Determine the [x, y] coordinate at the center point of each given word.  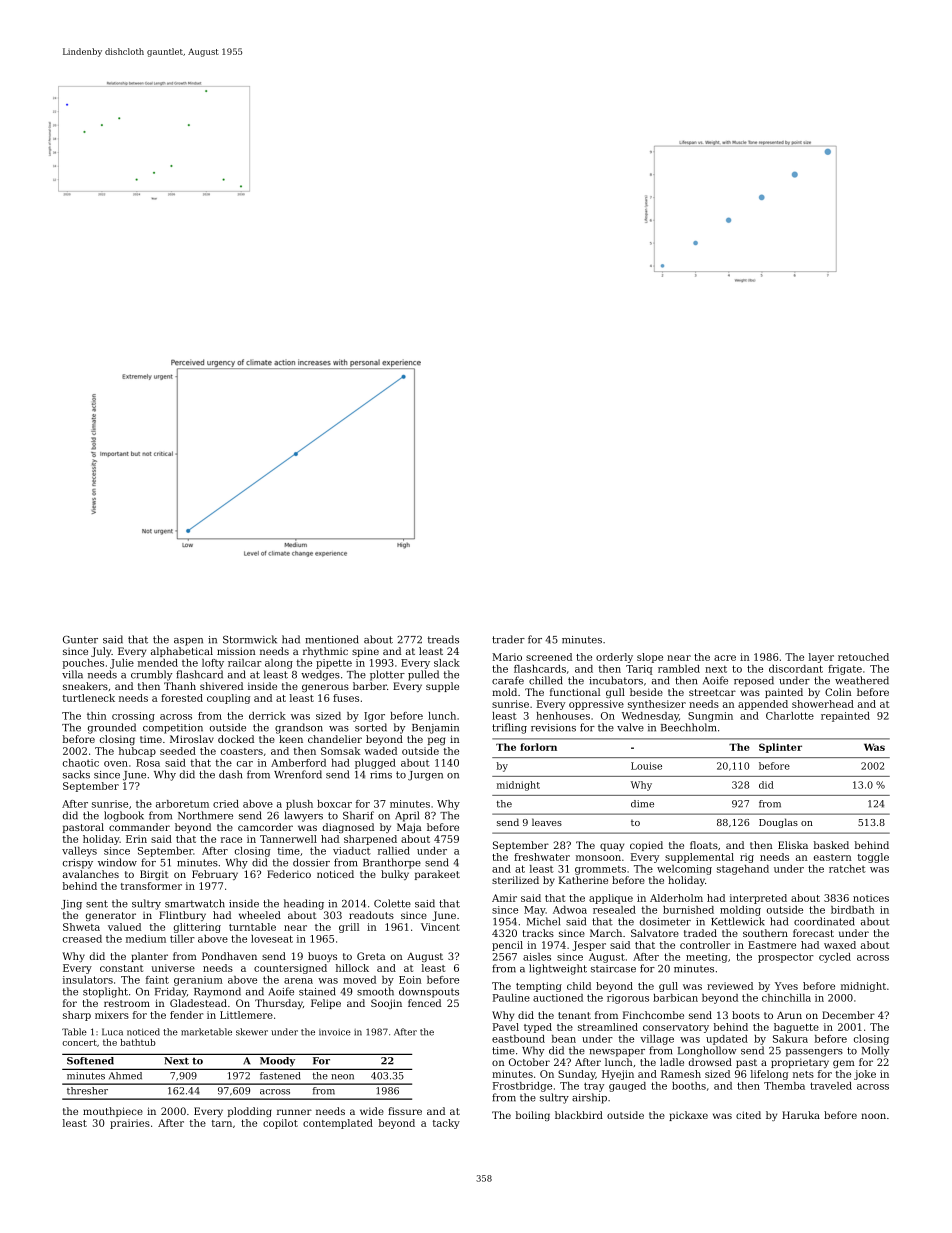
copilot [280, 1124]
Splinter [780, 748]
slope [650, 658]
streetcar [712, 692]
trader [508, 639]
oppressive [596, 705]
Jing [71, 905]
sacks [76, 774]
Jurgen [425, 776]
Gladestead [198, 1003]
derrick [267, 716]
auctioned [558, 998]
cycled [835, 958]
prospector [786, 958]
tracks [538, 933]
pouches [83, 664]
